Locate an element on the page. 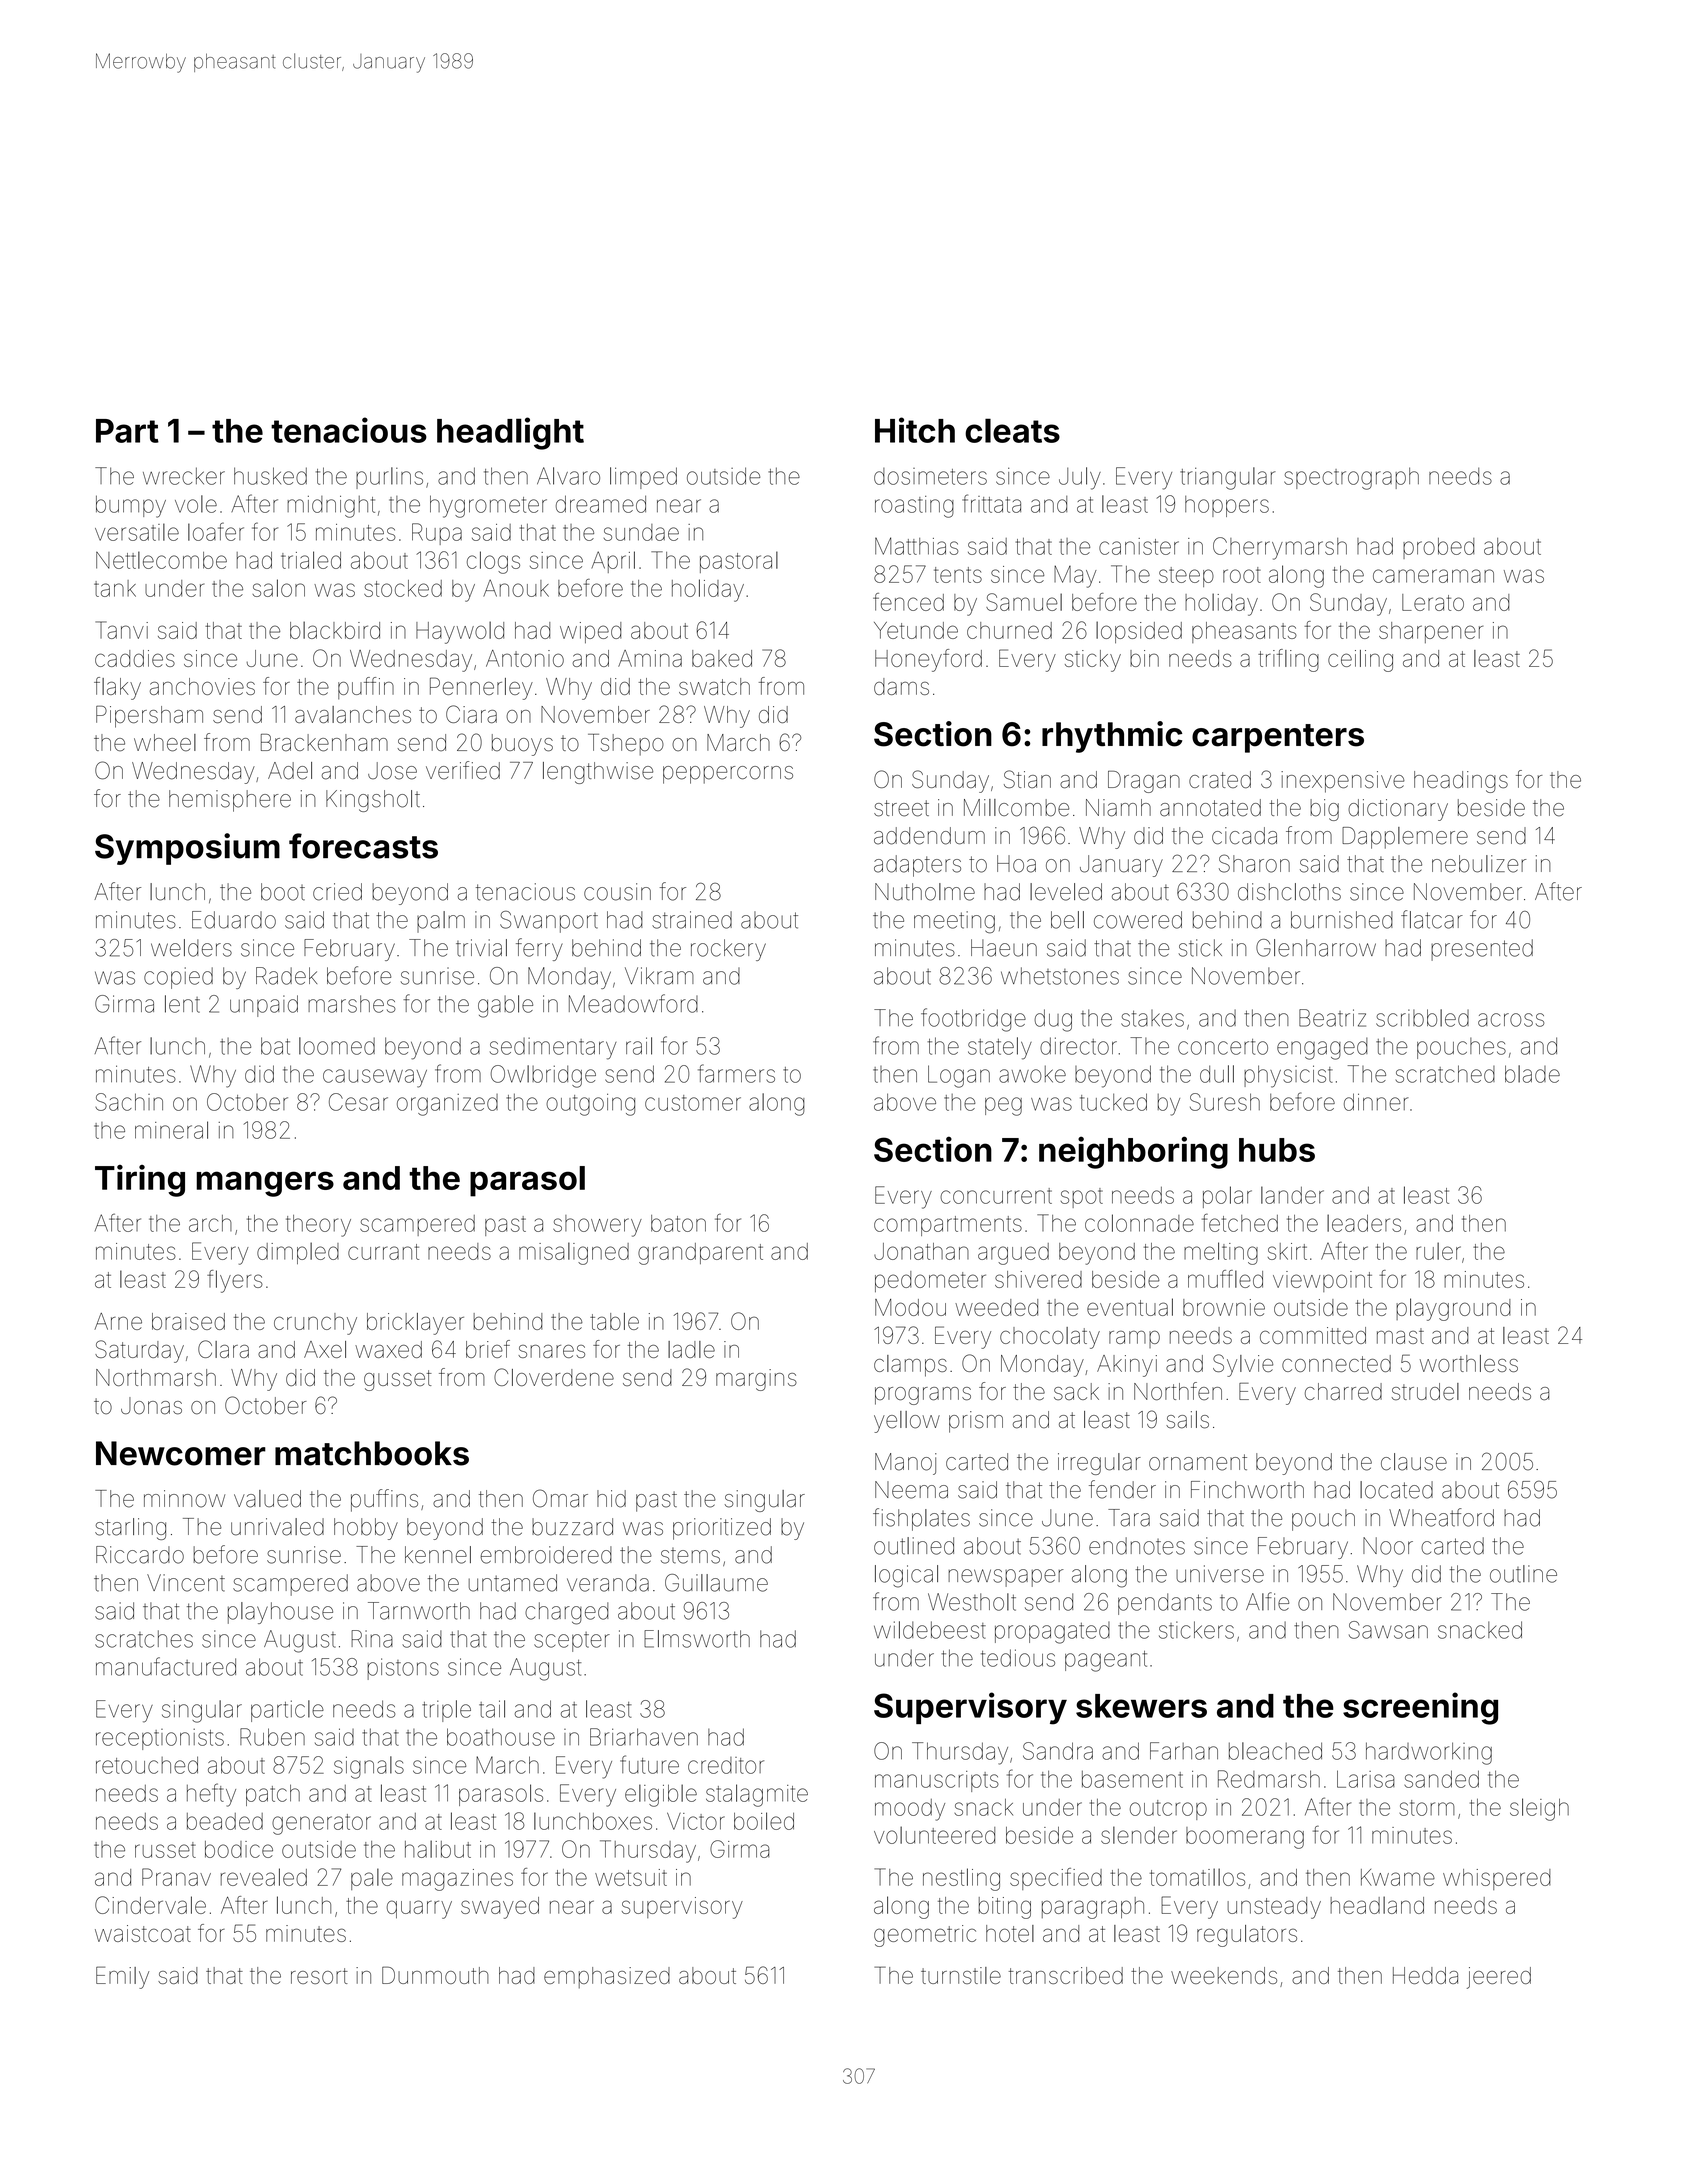 The width and height of the document is (1683, 2178). peppercorns is located at coordinates (728, 775).
